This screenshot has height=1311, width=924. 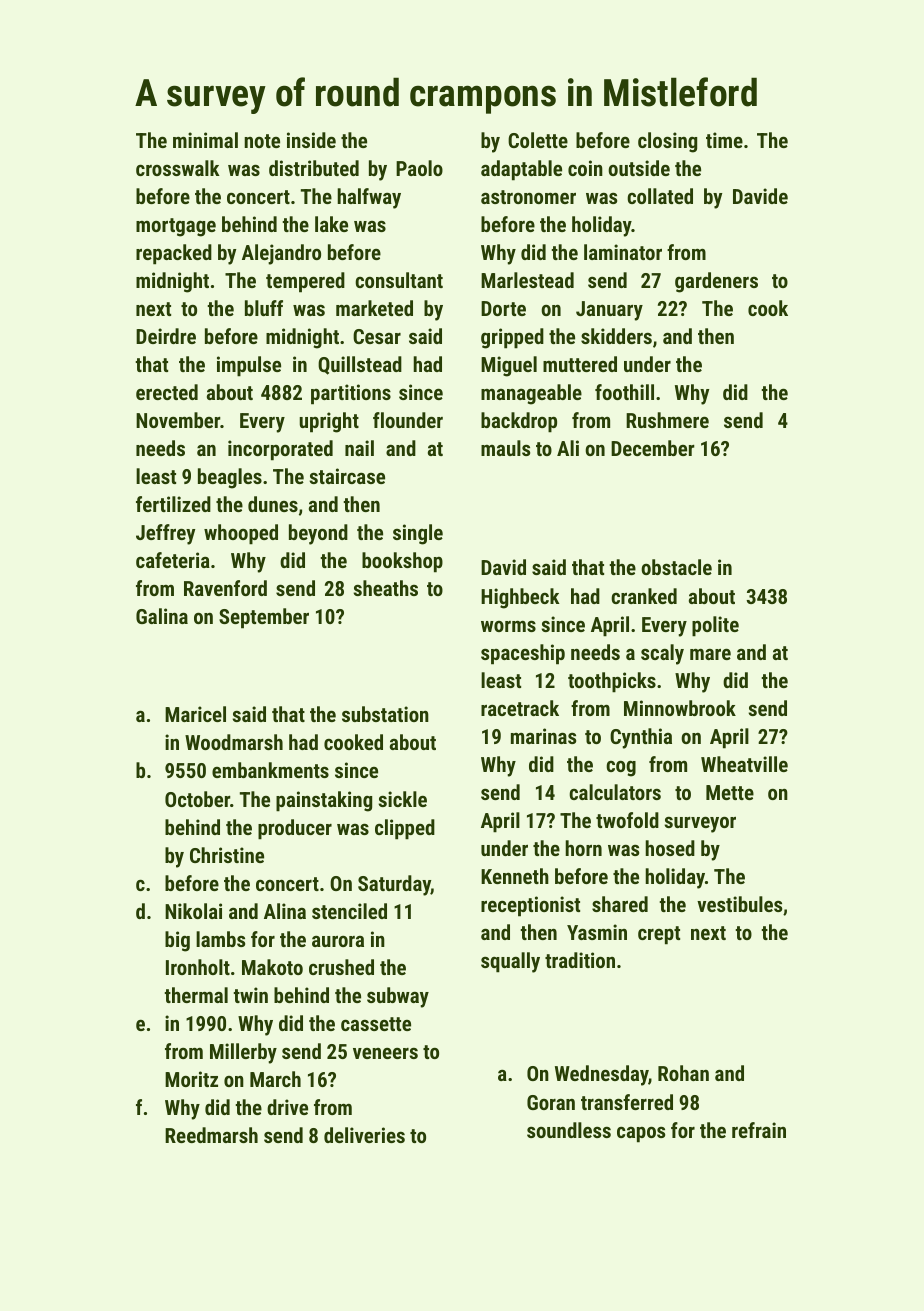 What do you see at coordinates (724, 140) in the screenshot?
I see `time` at bounding box center [724, 140].
